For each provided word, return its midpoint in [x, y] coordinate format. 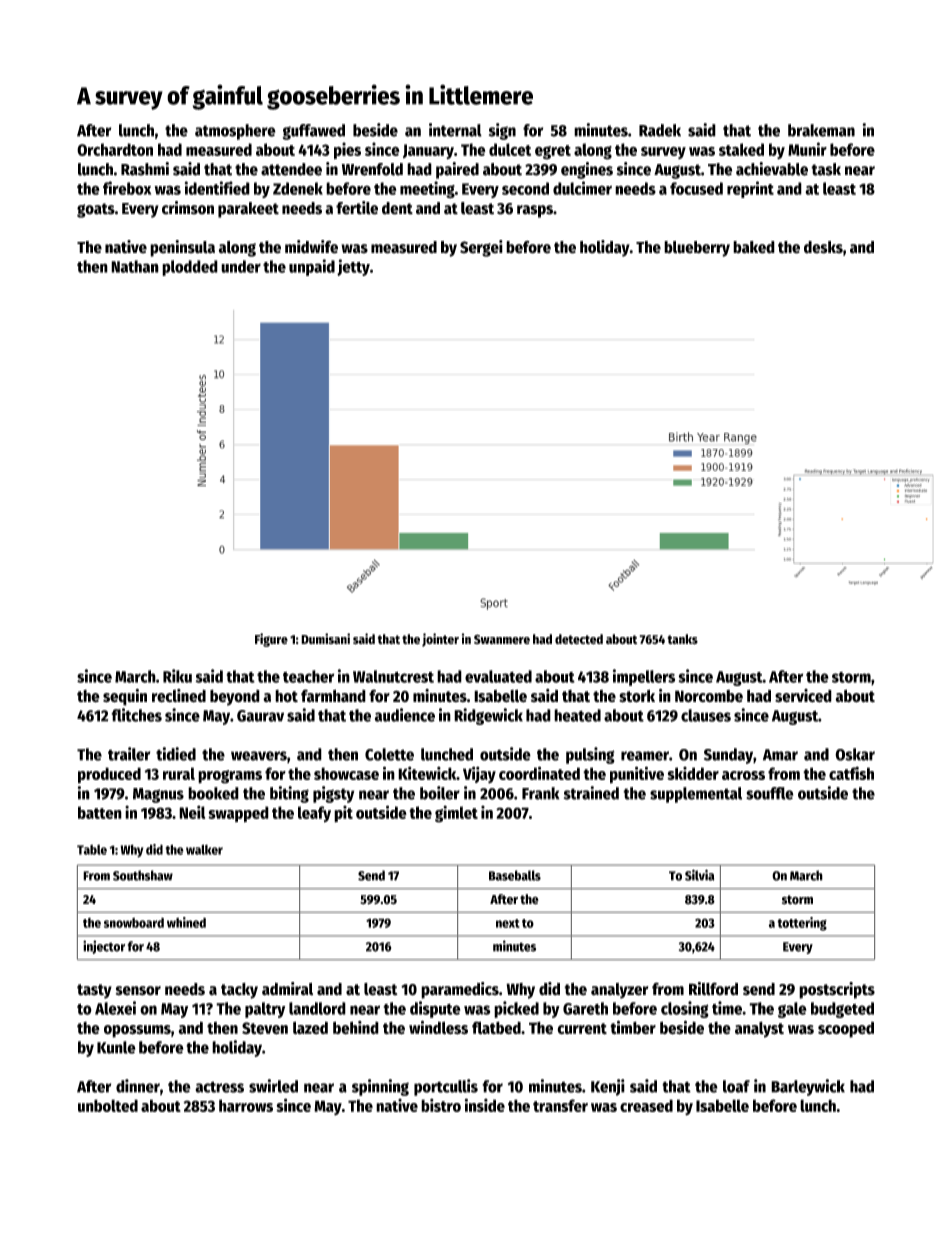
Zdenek [298, 188]
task [826, 169]
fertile [357, 208]
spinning [380, 1087]
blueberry [697, 249]
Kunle [116, 1047]
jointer [440, 640]
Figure [271, 640]
